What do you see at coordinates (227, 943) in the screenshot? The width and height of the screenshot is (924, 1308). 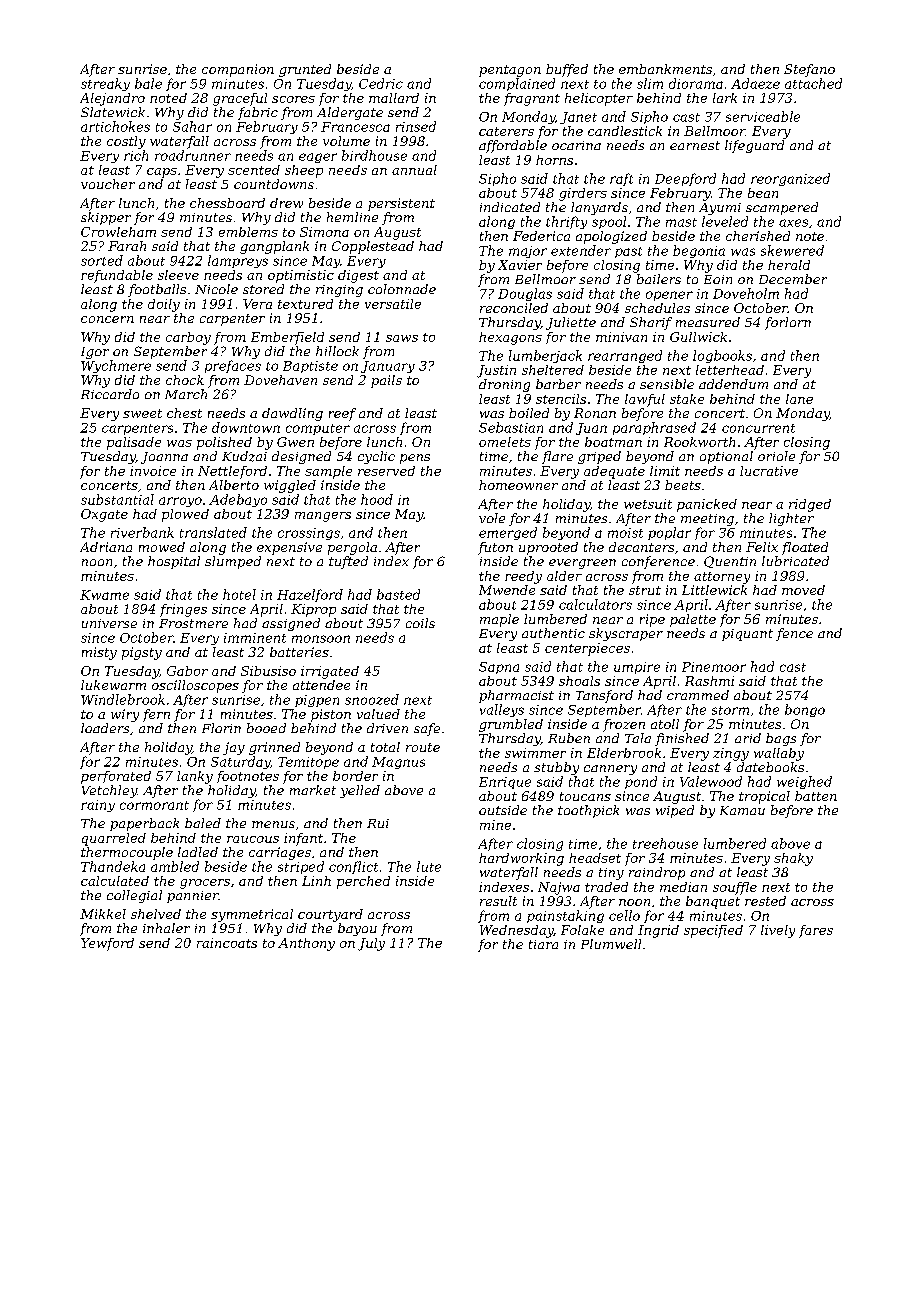 I see `raincoats` at bounding box center [227, 943].
